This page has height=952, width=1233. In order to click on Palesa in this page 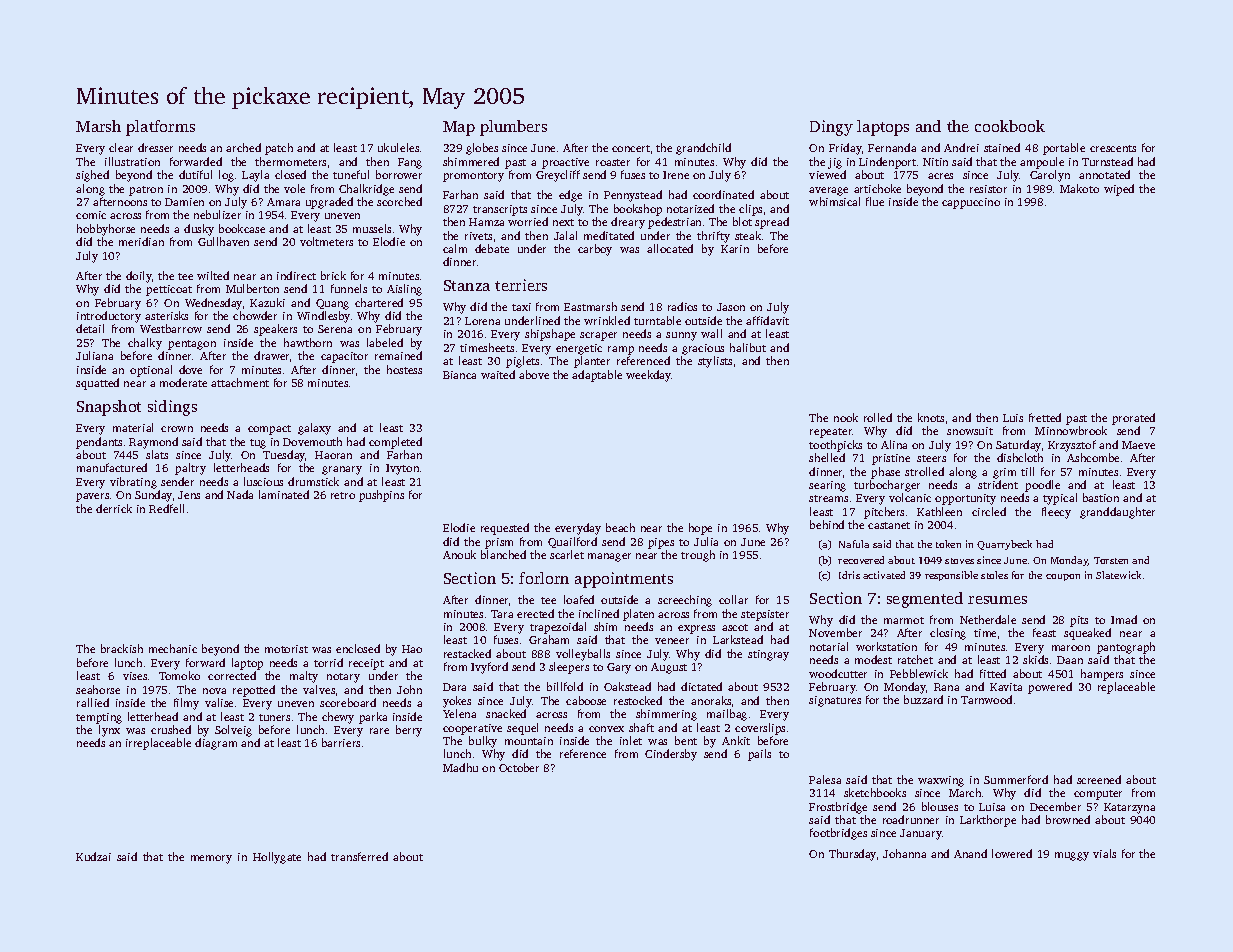, I will do `click(825, 779)`.
